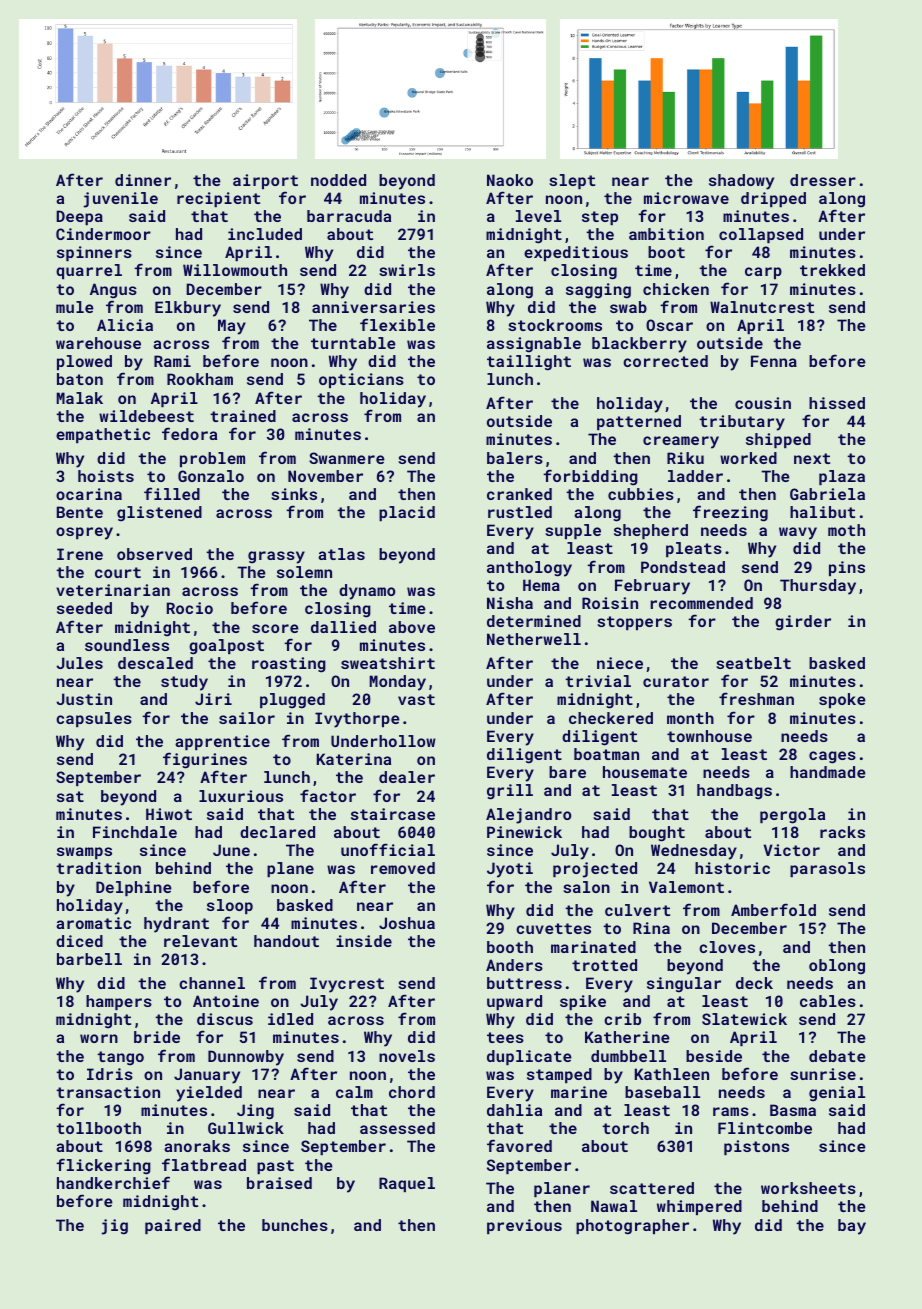 The width and height of the document is (922, 1309). Describe the element at coordinates (763, 273) in the document. I see `carp` at that location.
